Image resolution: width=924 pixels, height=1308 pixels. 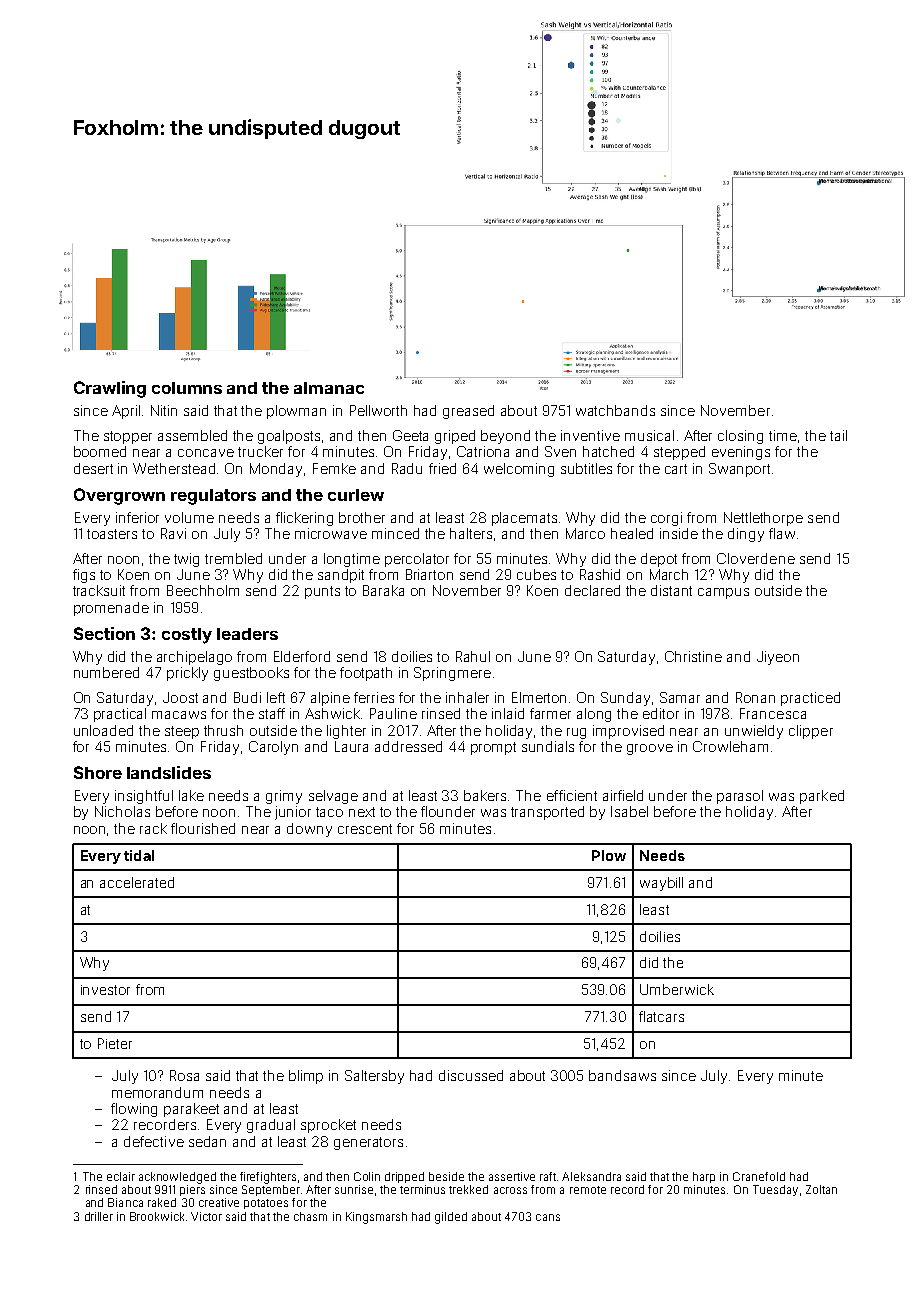 I want to click on almanac, so click(x=329, y=388).
